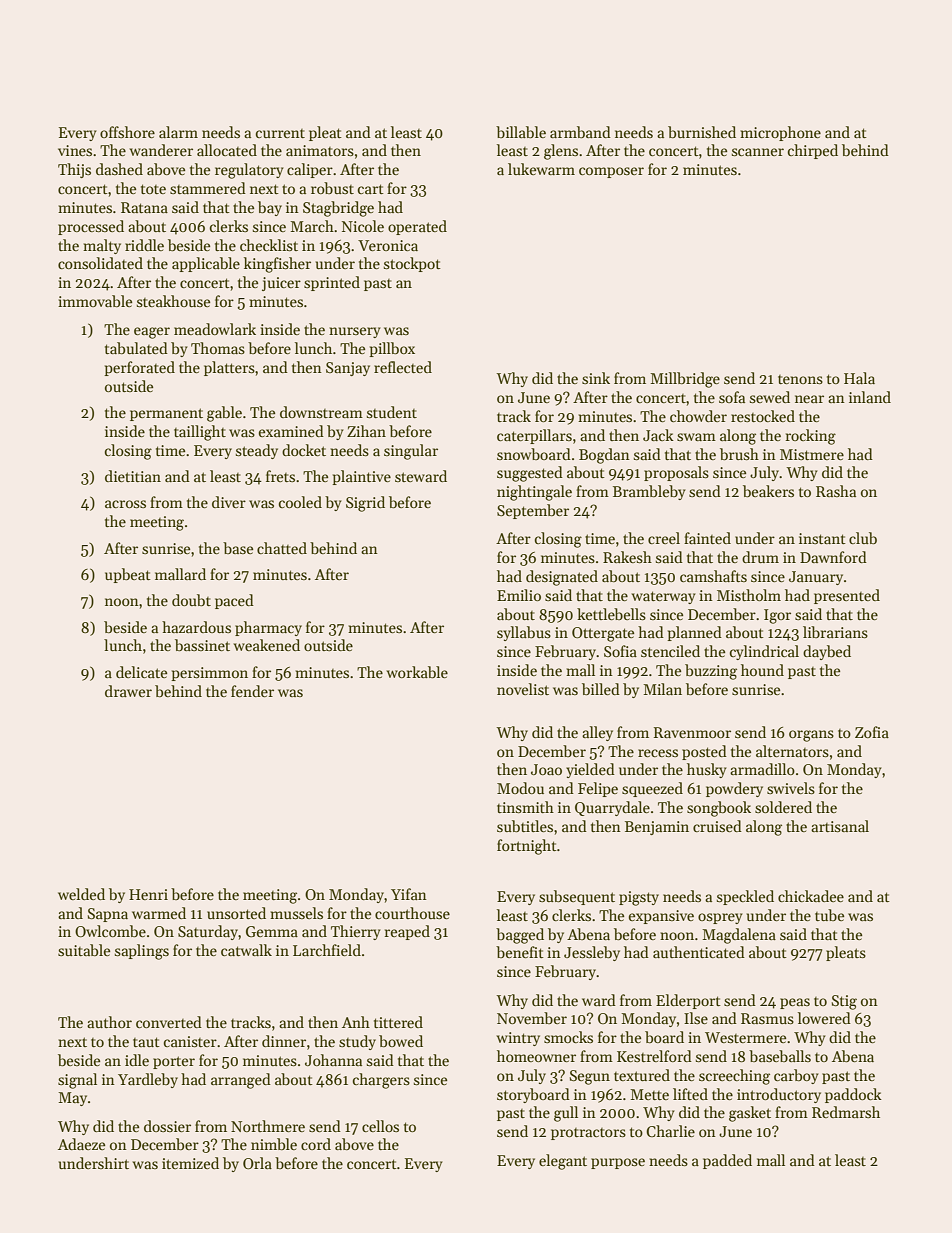  What do you see at coordinates (280, 133) in the document?
I see `current` at bounding box center [280, 133].
